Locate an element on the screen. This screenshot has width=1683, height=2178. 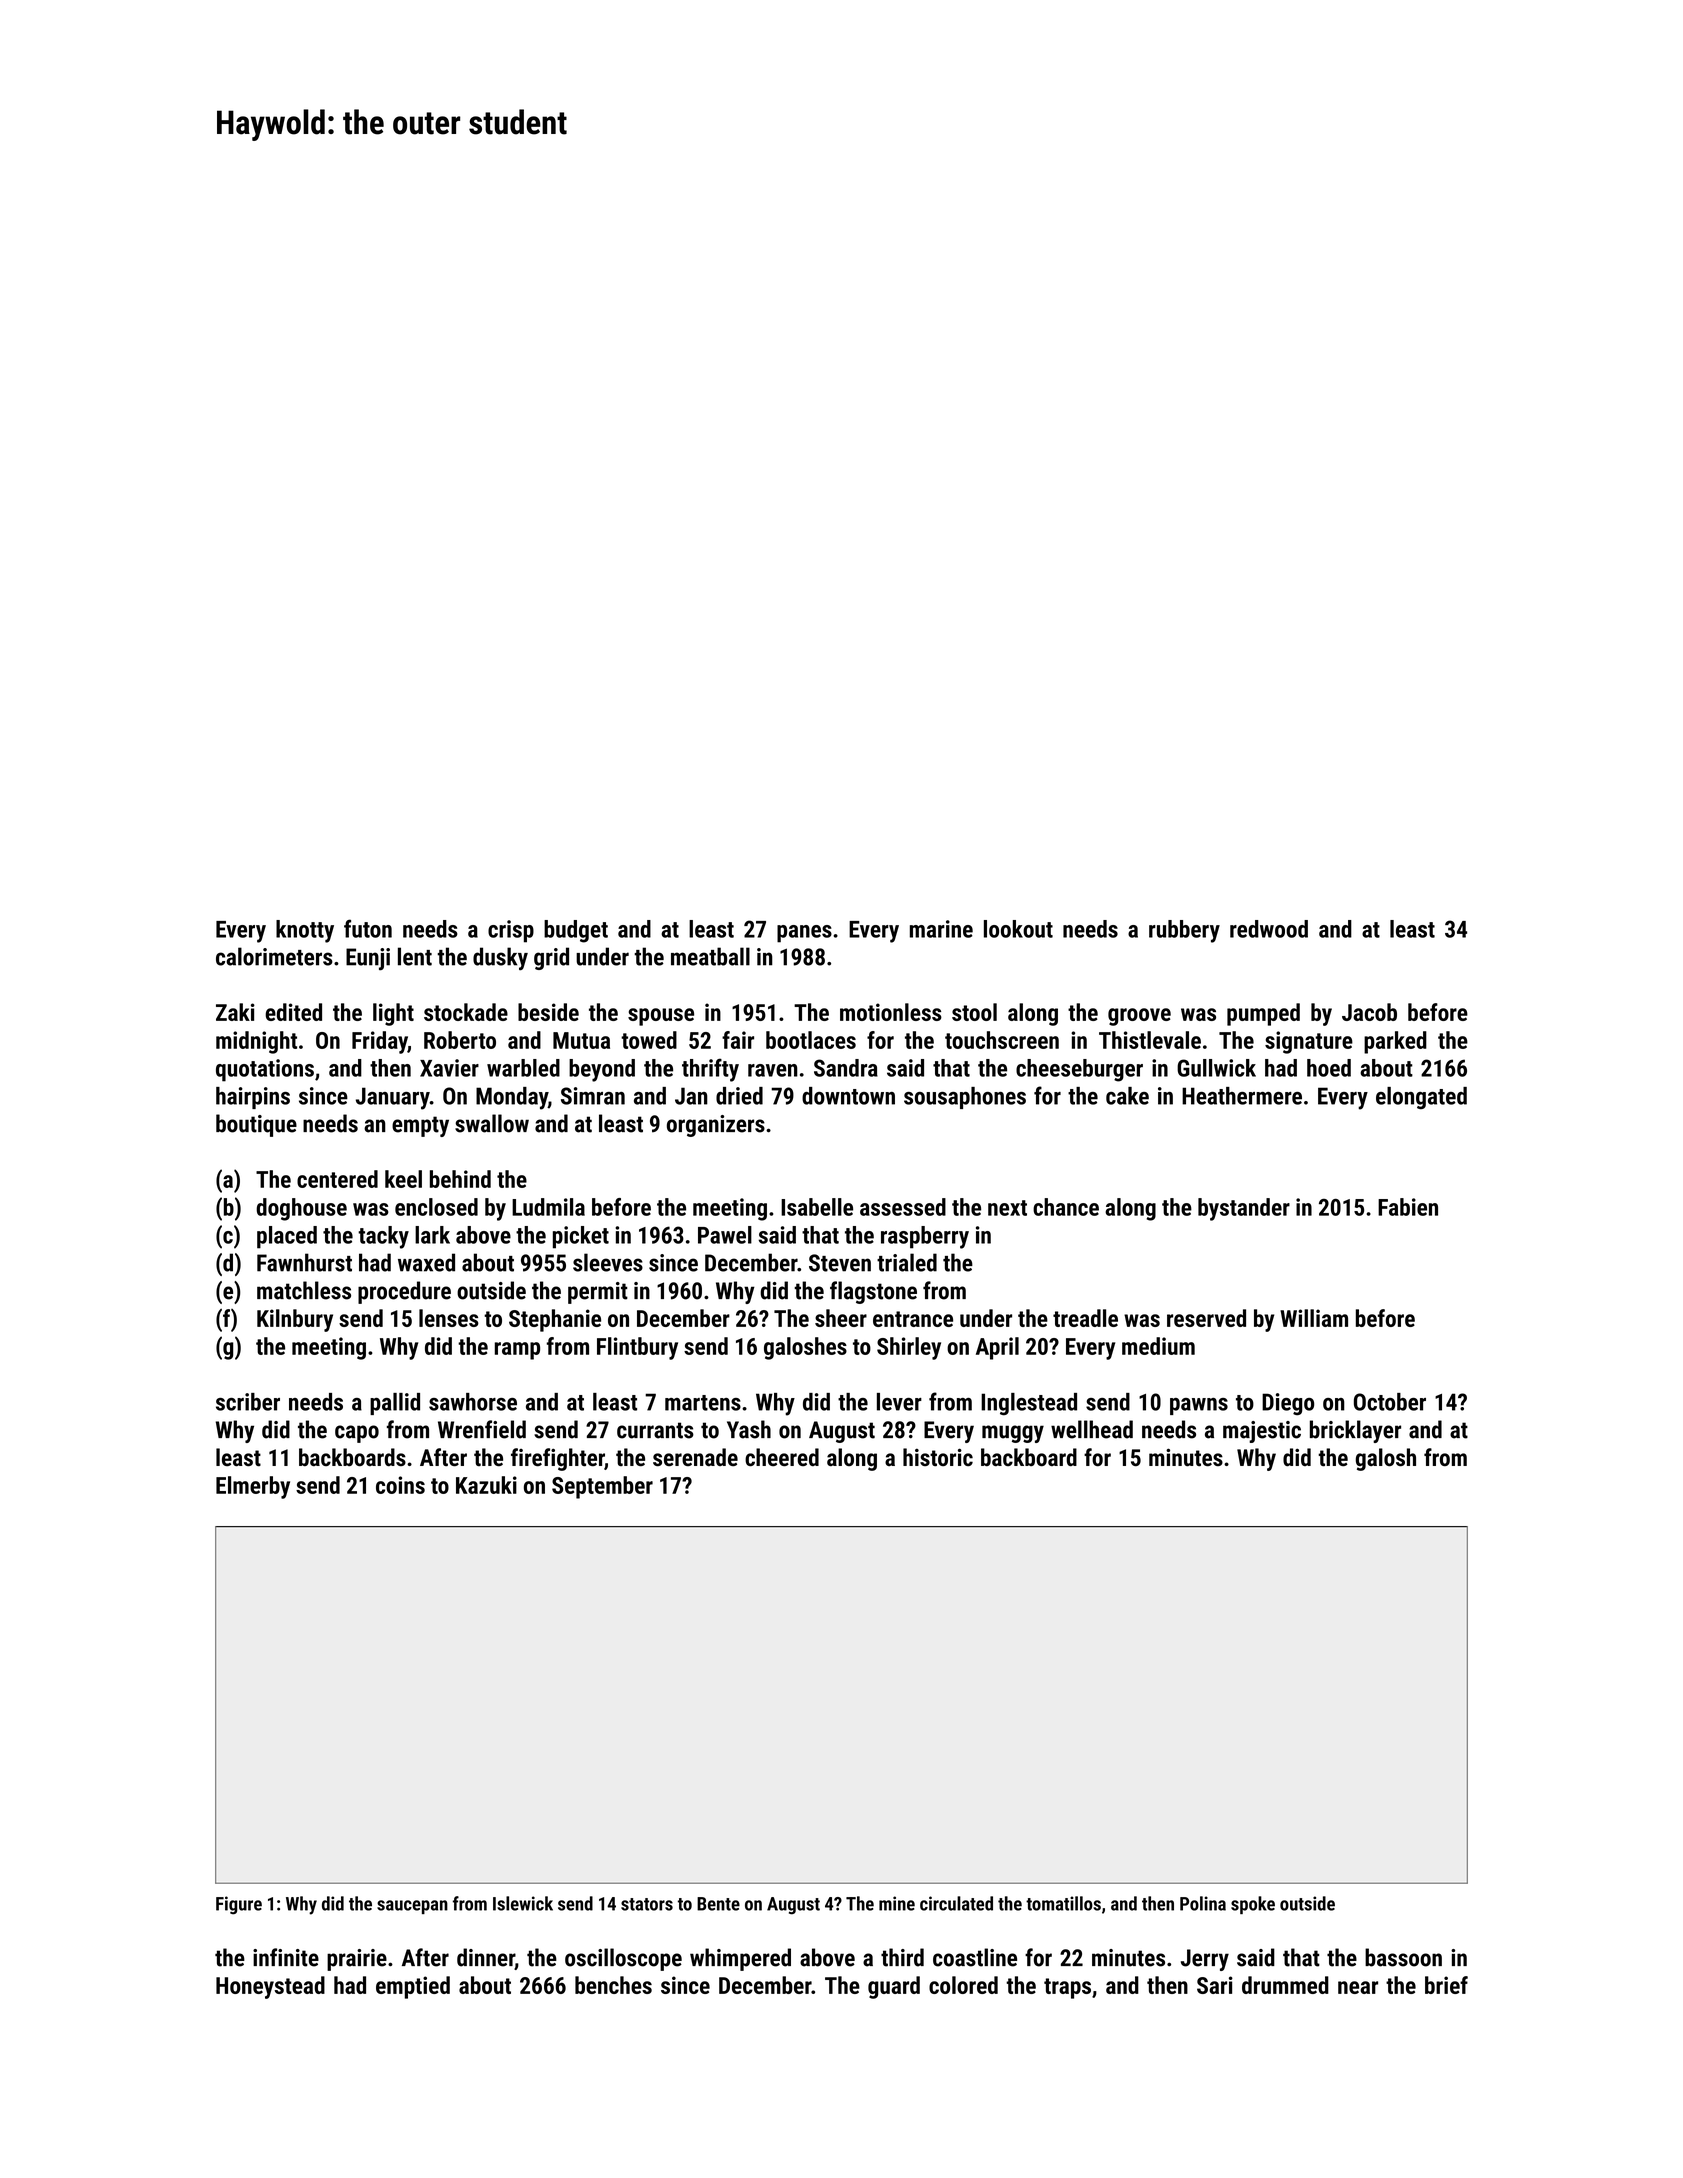
Fabien is located at coordinates (1408, 1207).
